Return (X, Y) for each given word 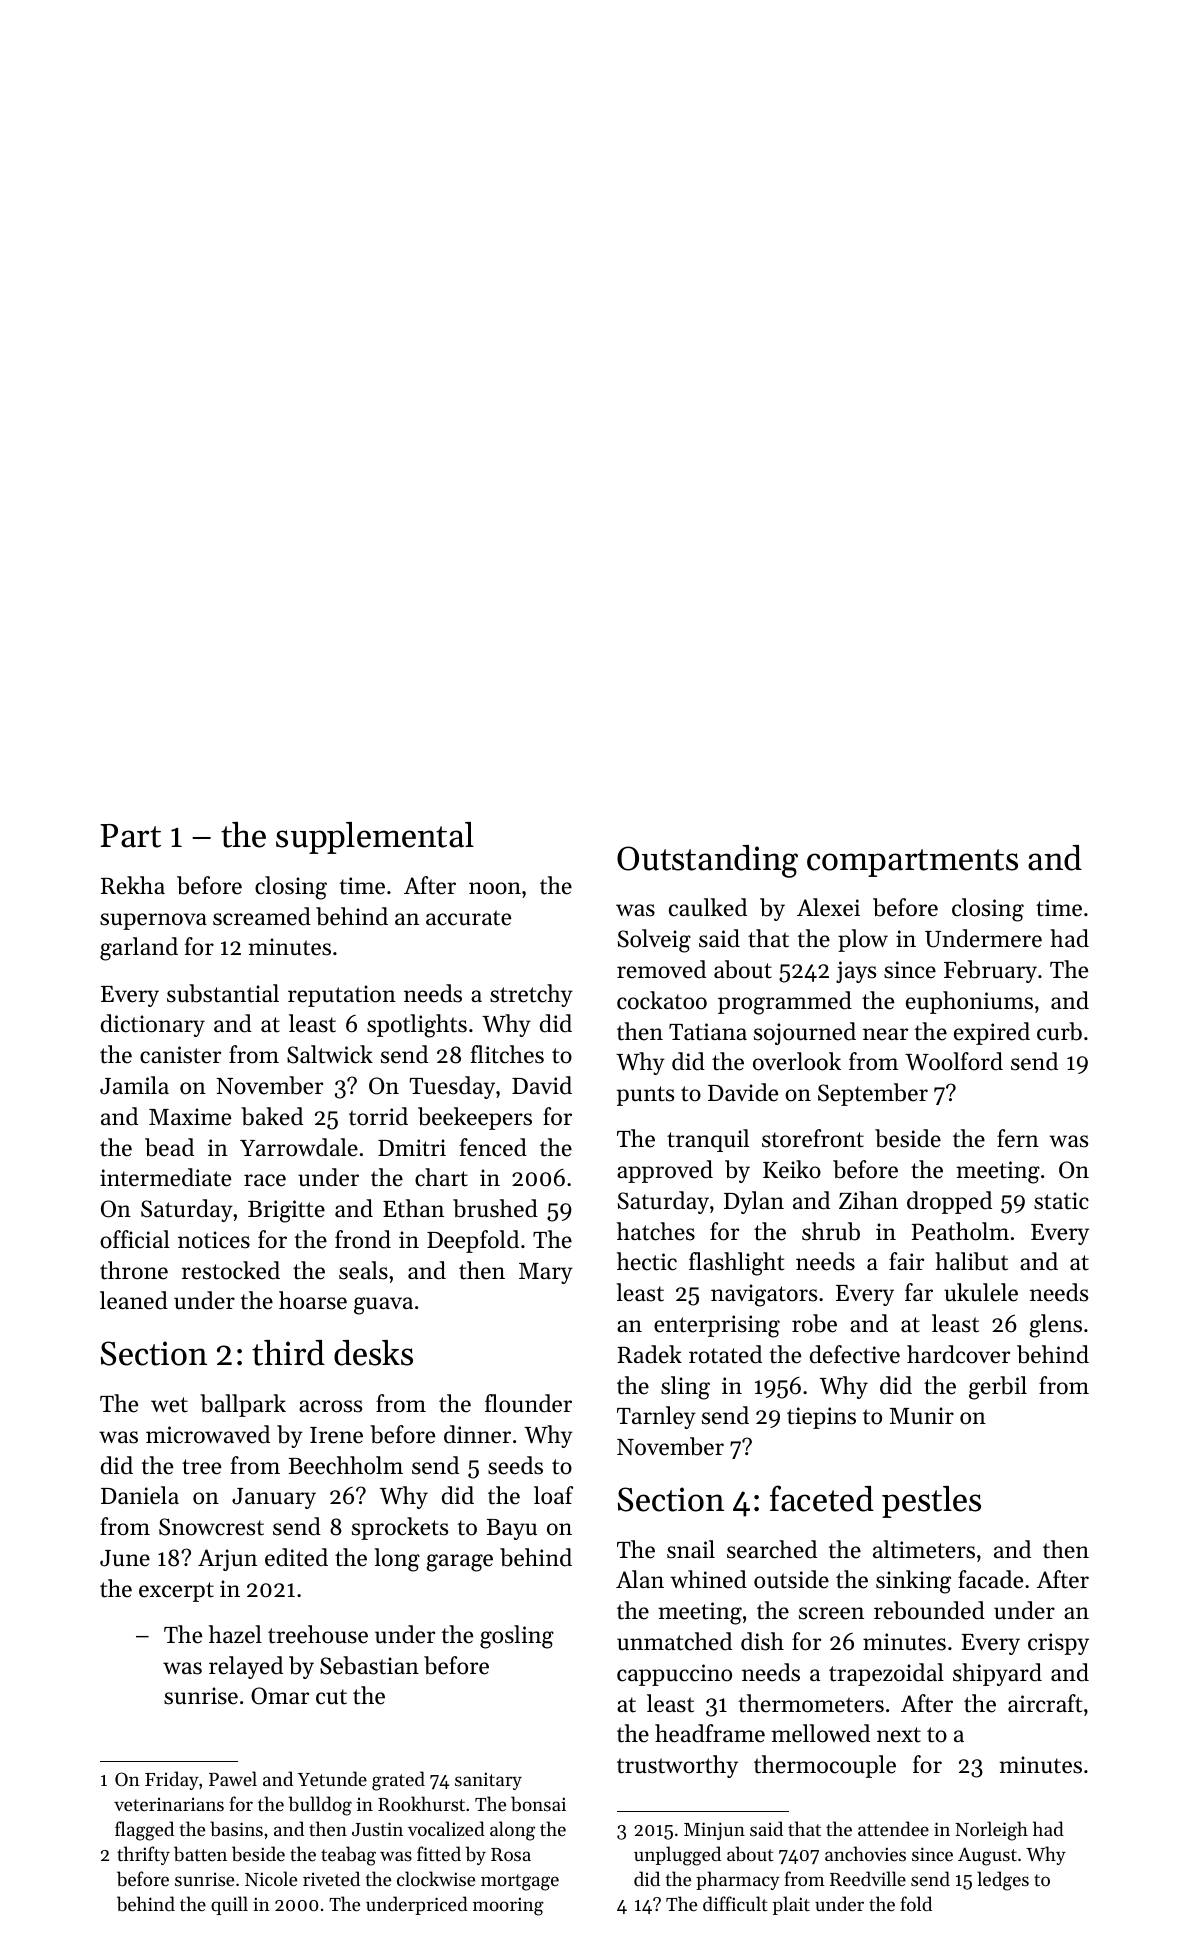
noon (495, 888)
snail (691, 1549)
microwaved (208, 1434)
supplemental (375, 838)
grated (398, 1781)
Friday (172, 1780)
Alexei (828, 907)
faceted (822, 1498)
